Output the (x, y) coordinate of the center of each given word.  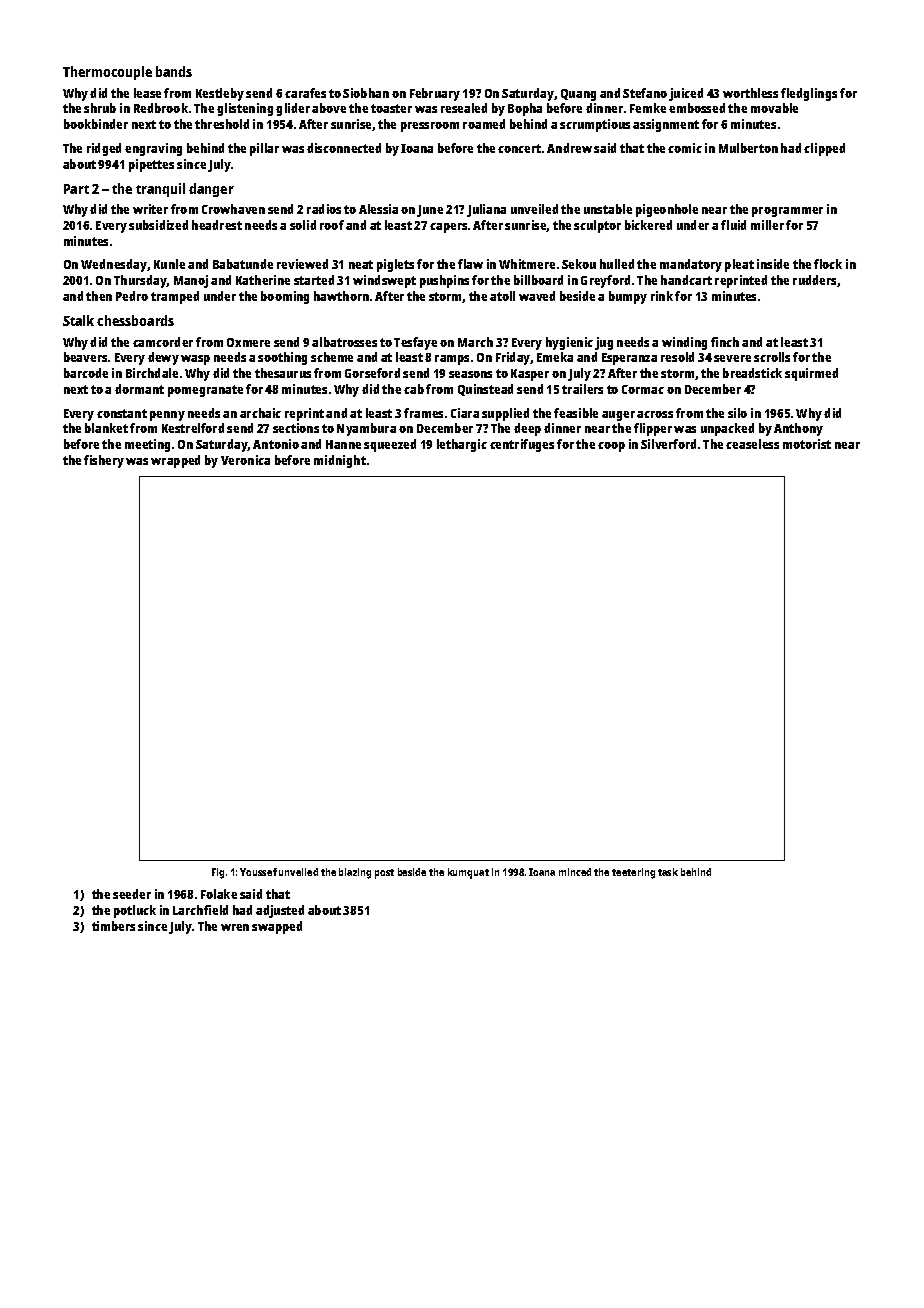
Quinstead (485, 390)
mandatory (691, 265)
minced (575, 872)
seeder (132, 894)
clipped (824, 149)
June (430, 211)
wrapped (175, 461)
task (668, 872)
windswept (384, 281)
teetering (633, 873)
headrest (217, 225)
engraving (153, 149)
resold (677, 357)
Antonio (276, 444)
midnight (340, 461)
